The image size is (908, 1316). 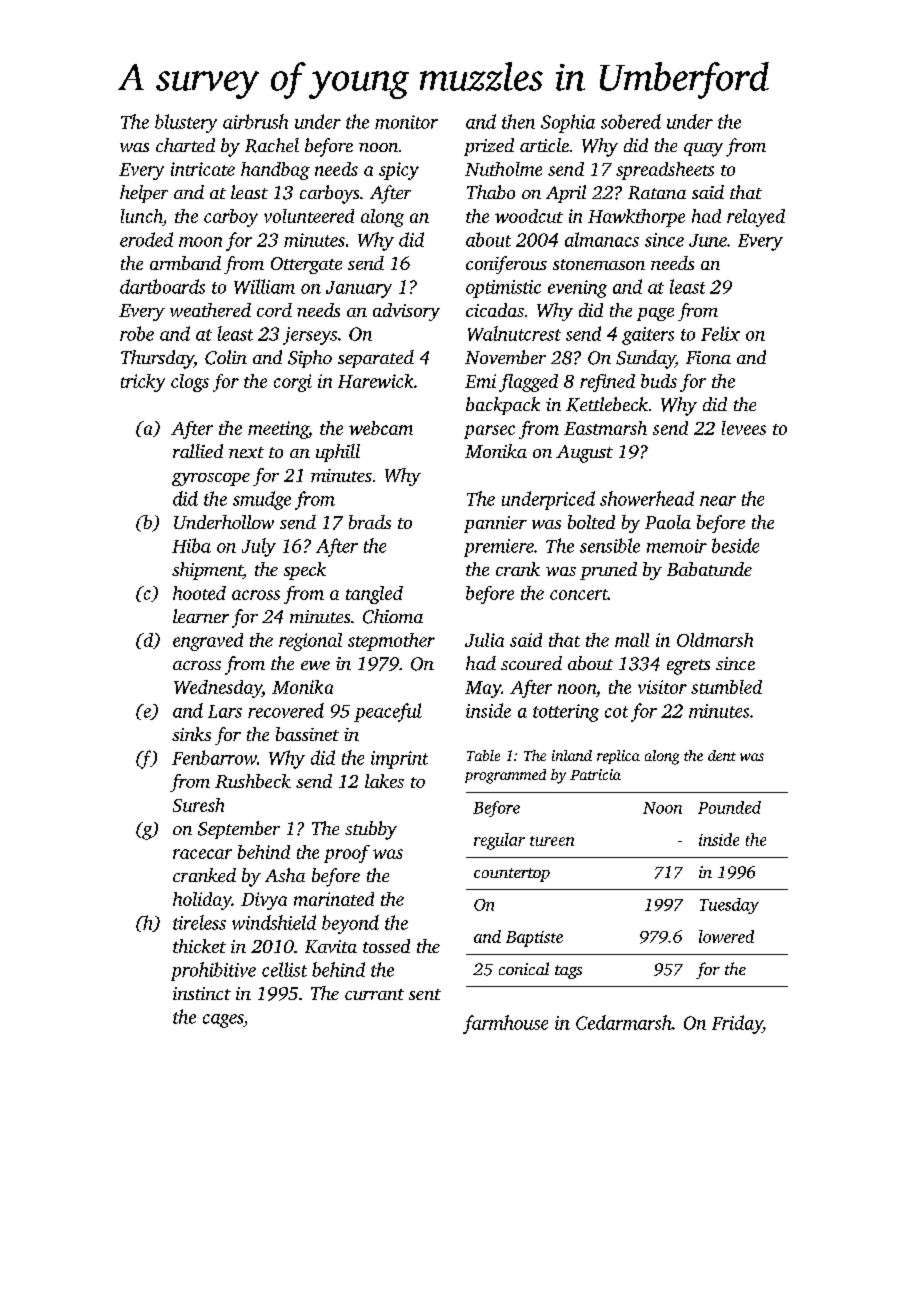 I want to click on rallied, so click(x=198, y=451).
